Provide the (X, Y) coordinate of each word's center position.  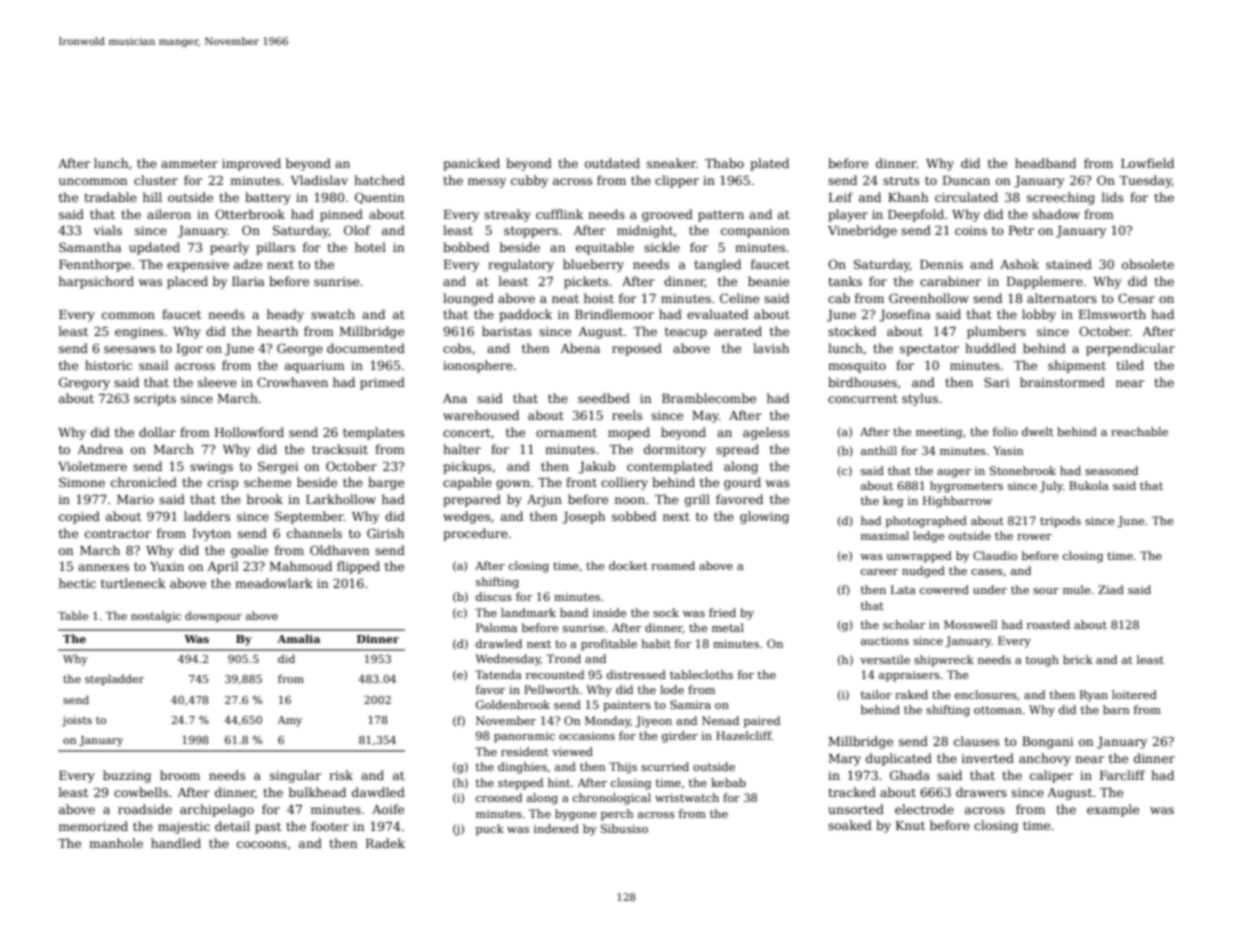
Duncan (966, 180)
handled (176, 843)
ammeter (189, 163)
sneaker (671, 163)
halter (462, 449)
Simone (82, 482)
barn (1116, 709)
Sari (996, 382)
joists (77, 721)
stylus (920, 399)
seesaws (129, 349)
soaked (850, 825)
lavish (771, 348)
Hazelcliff (744, 735)
